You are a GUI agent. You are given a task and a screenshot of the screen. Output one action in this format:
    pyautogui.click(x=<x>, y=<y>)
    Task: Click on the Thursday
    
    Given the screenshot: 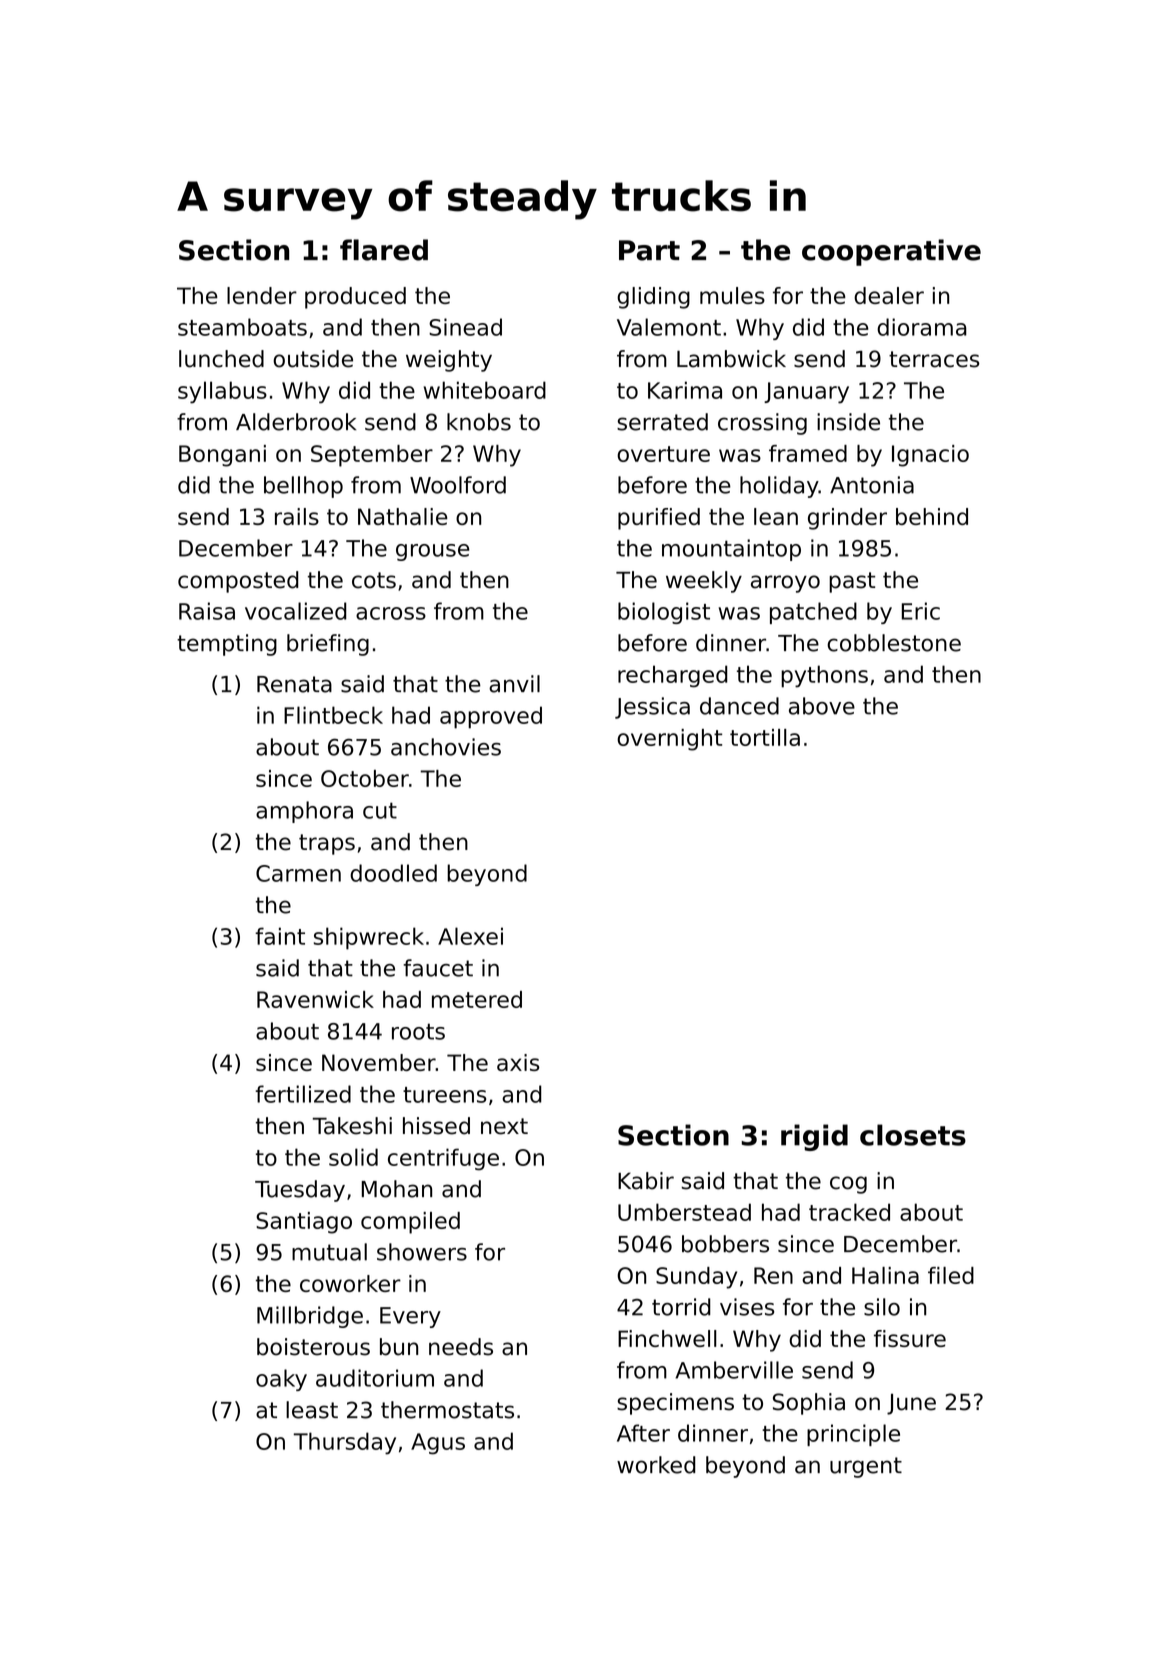 What is the action you would take?
    pyautogui.click(x=345, y=1443)
